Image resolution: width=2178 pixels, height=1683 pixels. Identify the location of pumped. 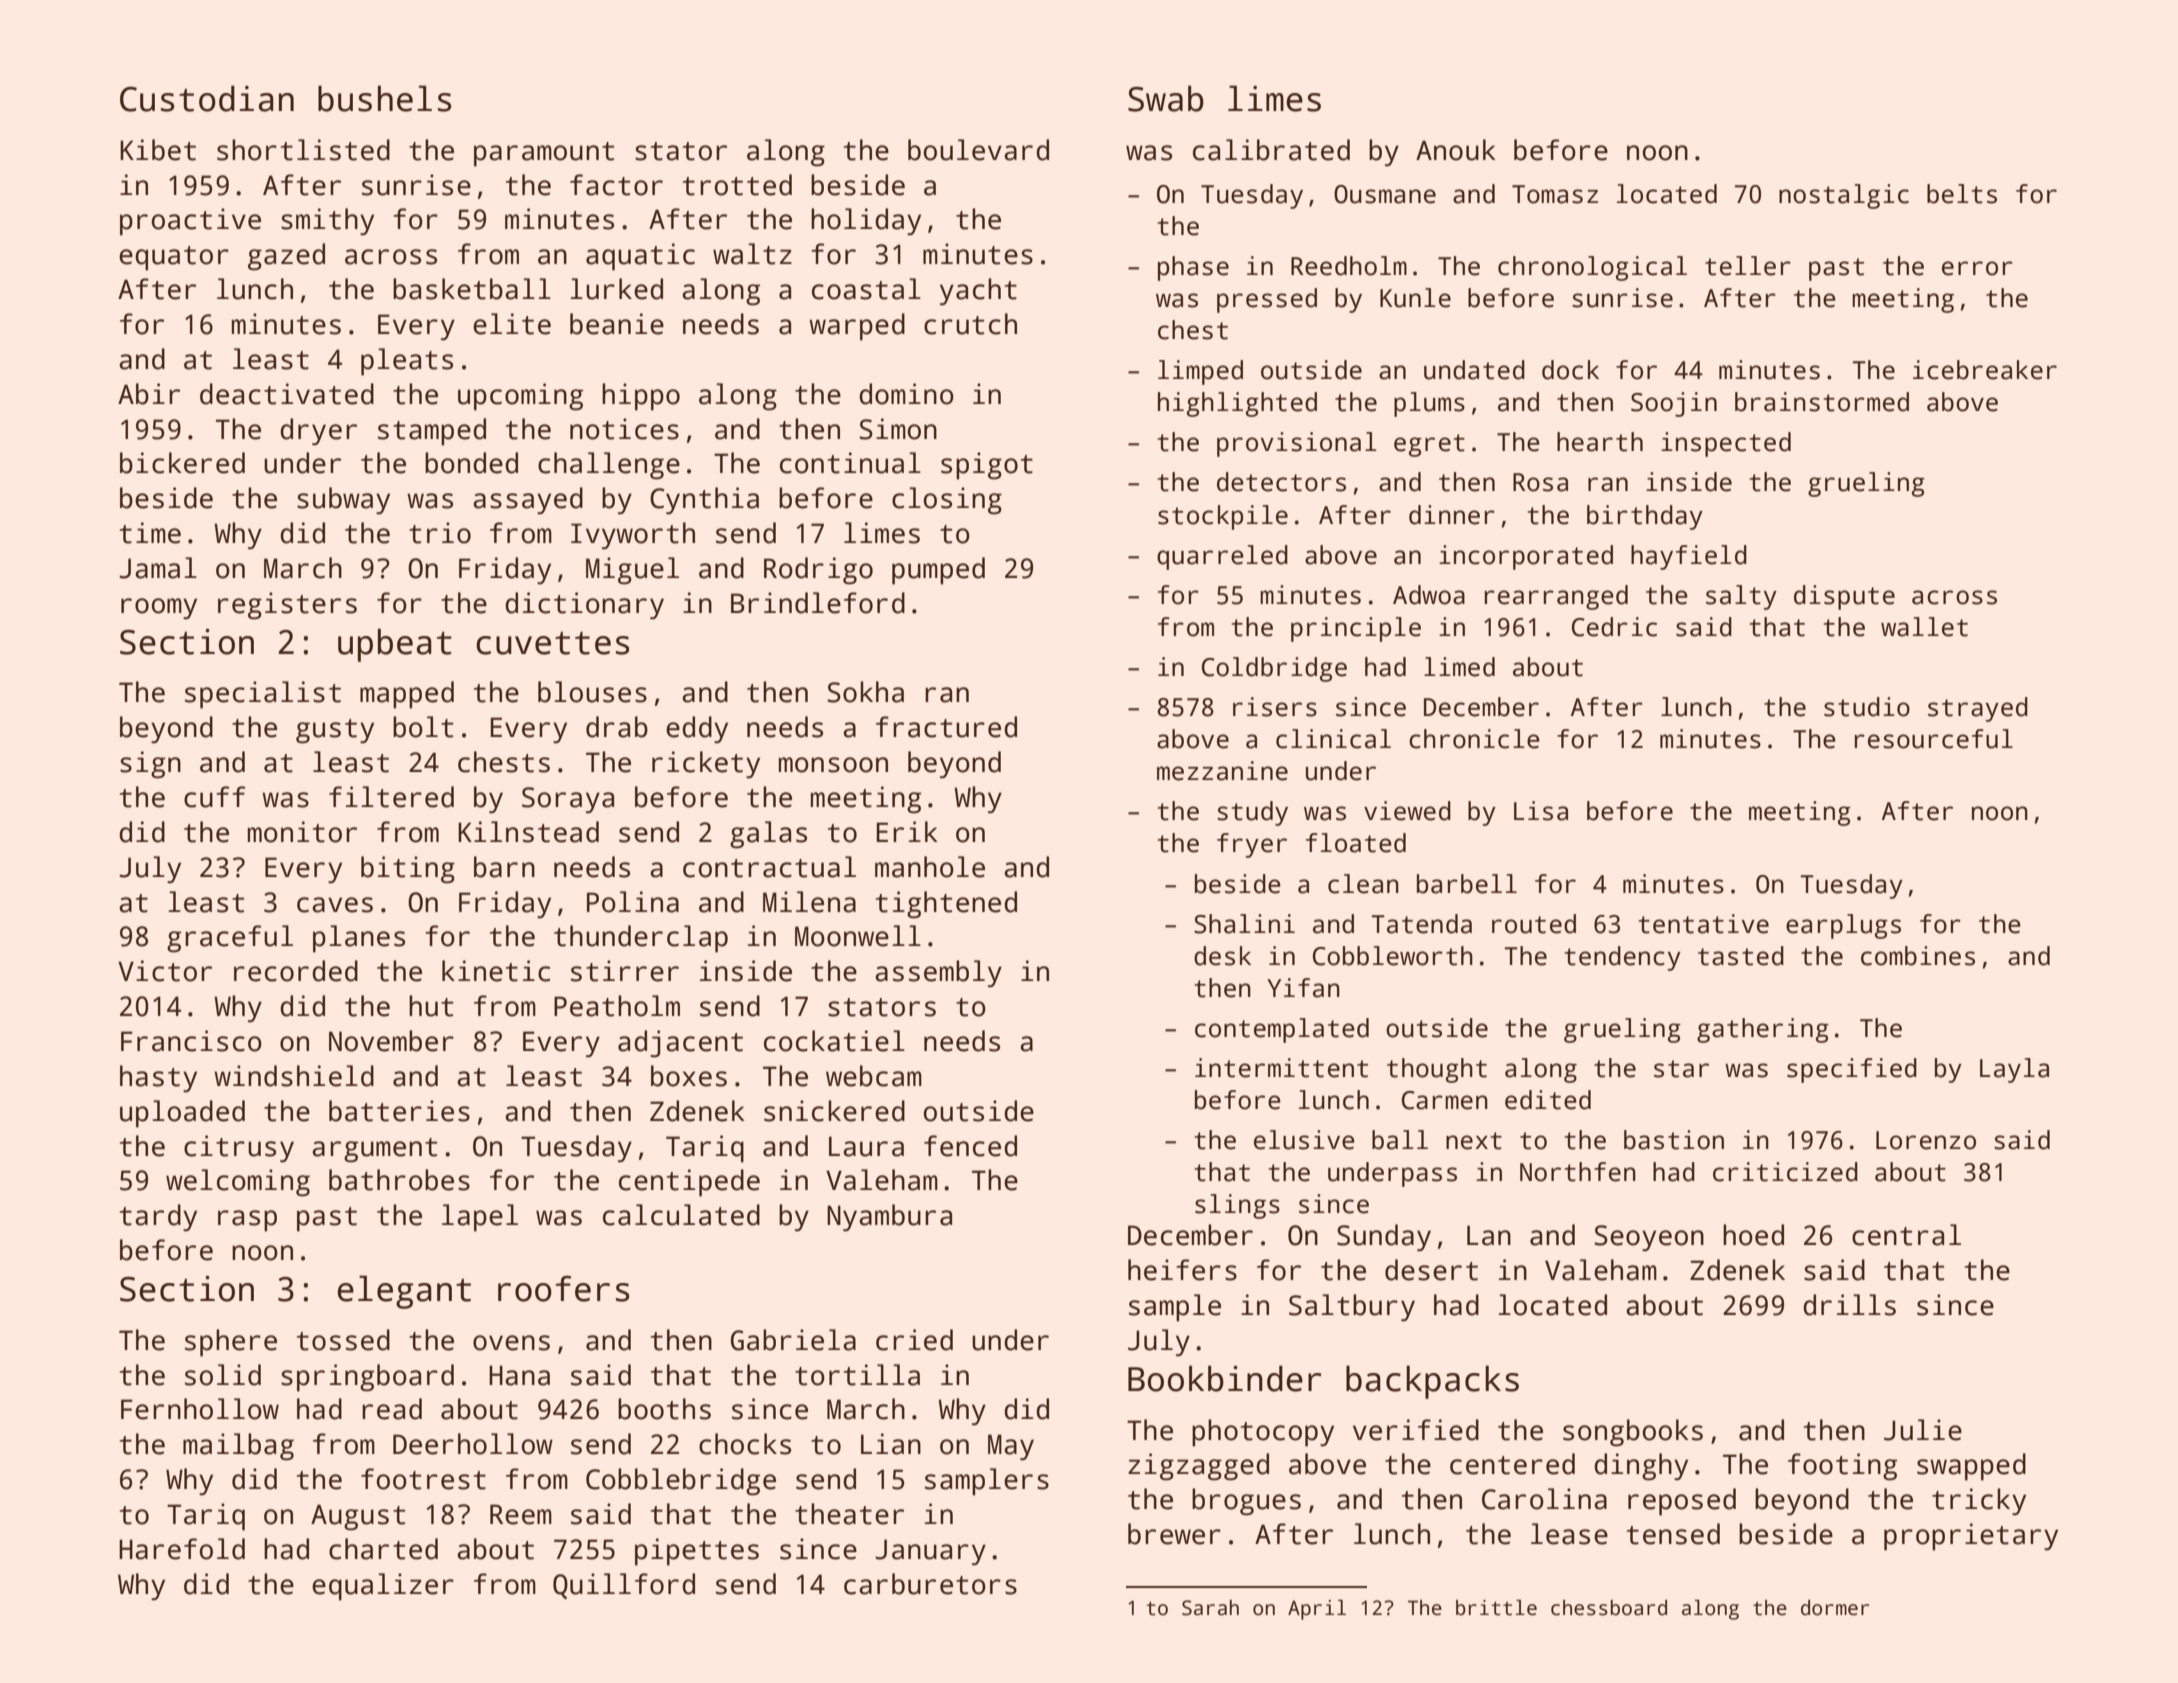
(938, 571).
